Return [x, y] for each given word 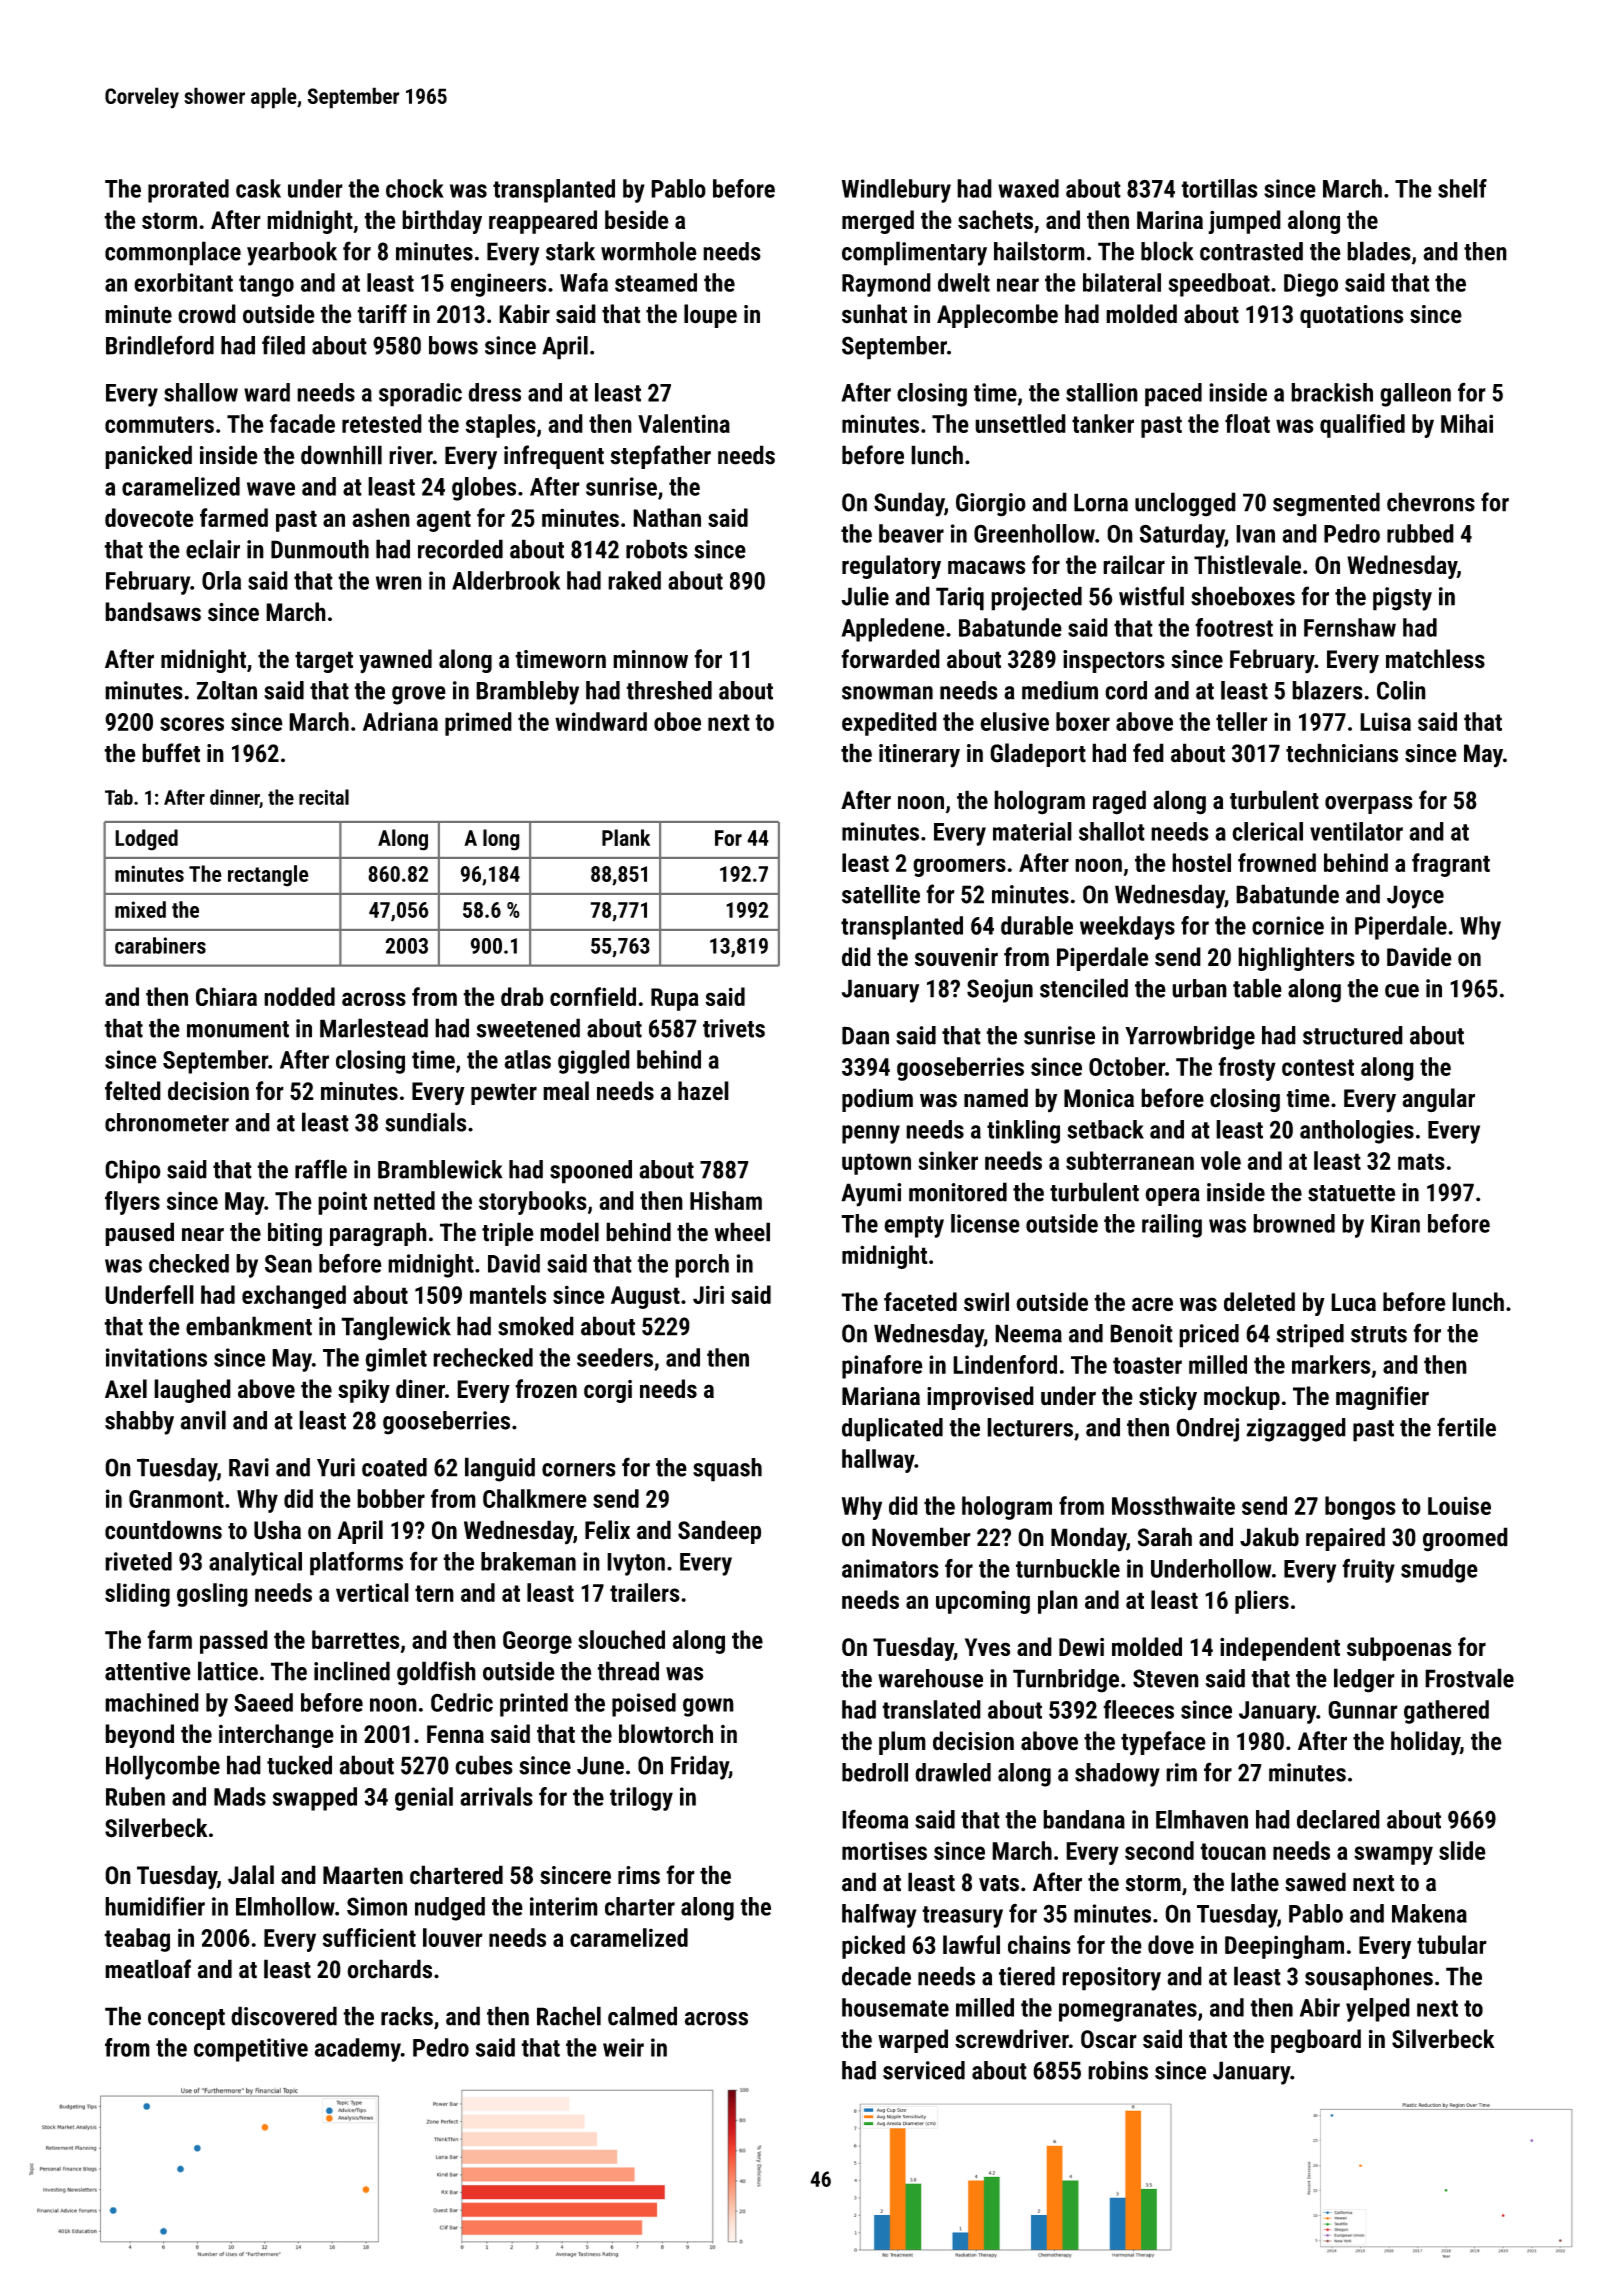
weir [623, 2047]
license [985, 1223]
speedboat [1219, 285]
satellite [881, 894]
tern [434, 1593]
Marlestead [374, 1028]
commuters [159, 424]
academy [358, 2050]
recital [324, 797]
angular [1438, 1100]
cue [1402, 991]
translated [931, 1709]
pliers [1262, 1602]
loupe [710, 316]
